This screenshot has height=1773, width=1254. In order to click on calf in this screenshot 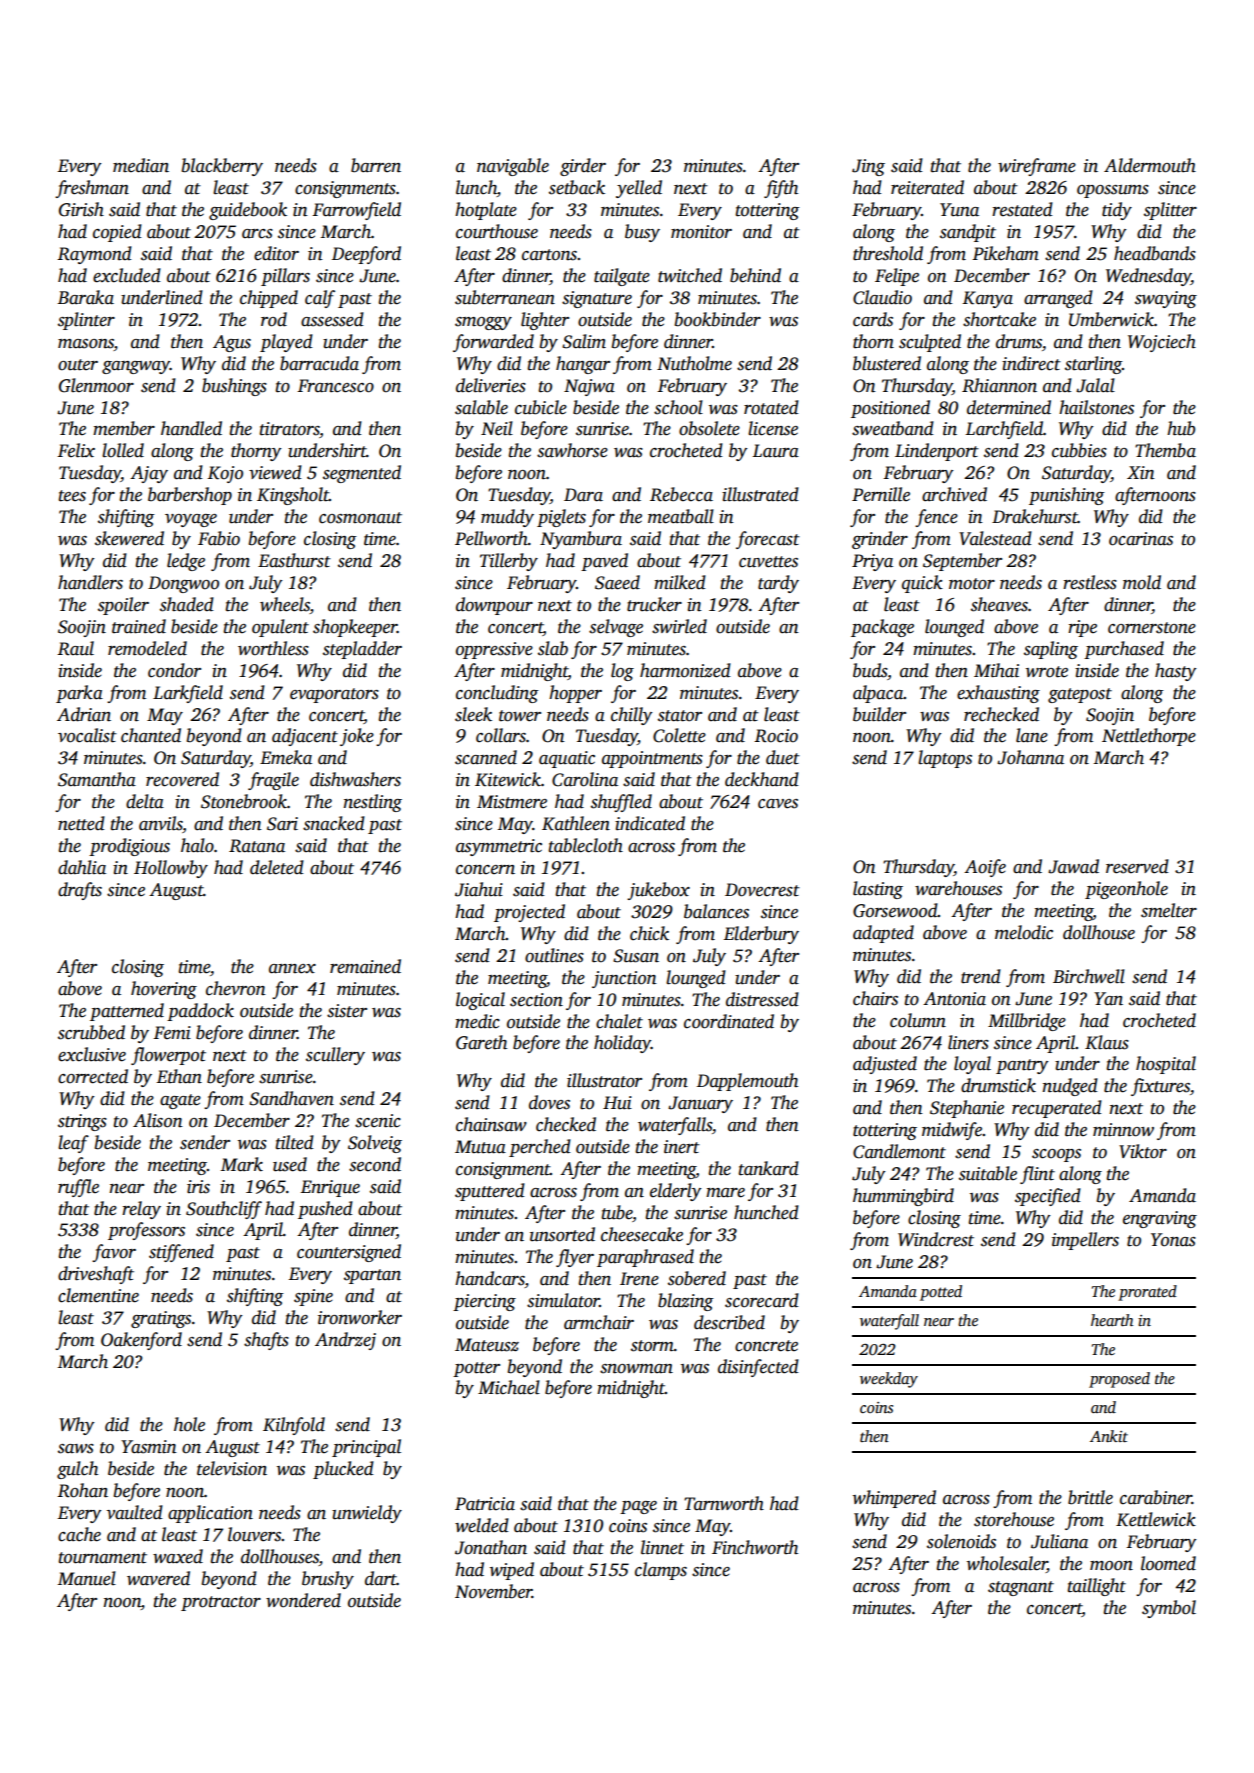, I will do `click(320, 299)`.
